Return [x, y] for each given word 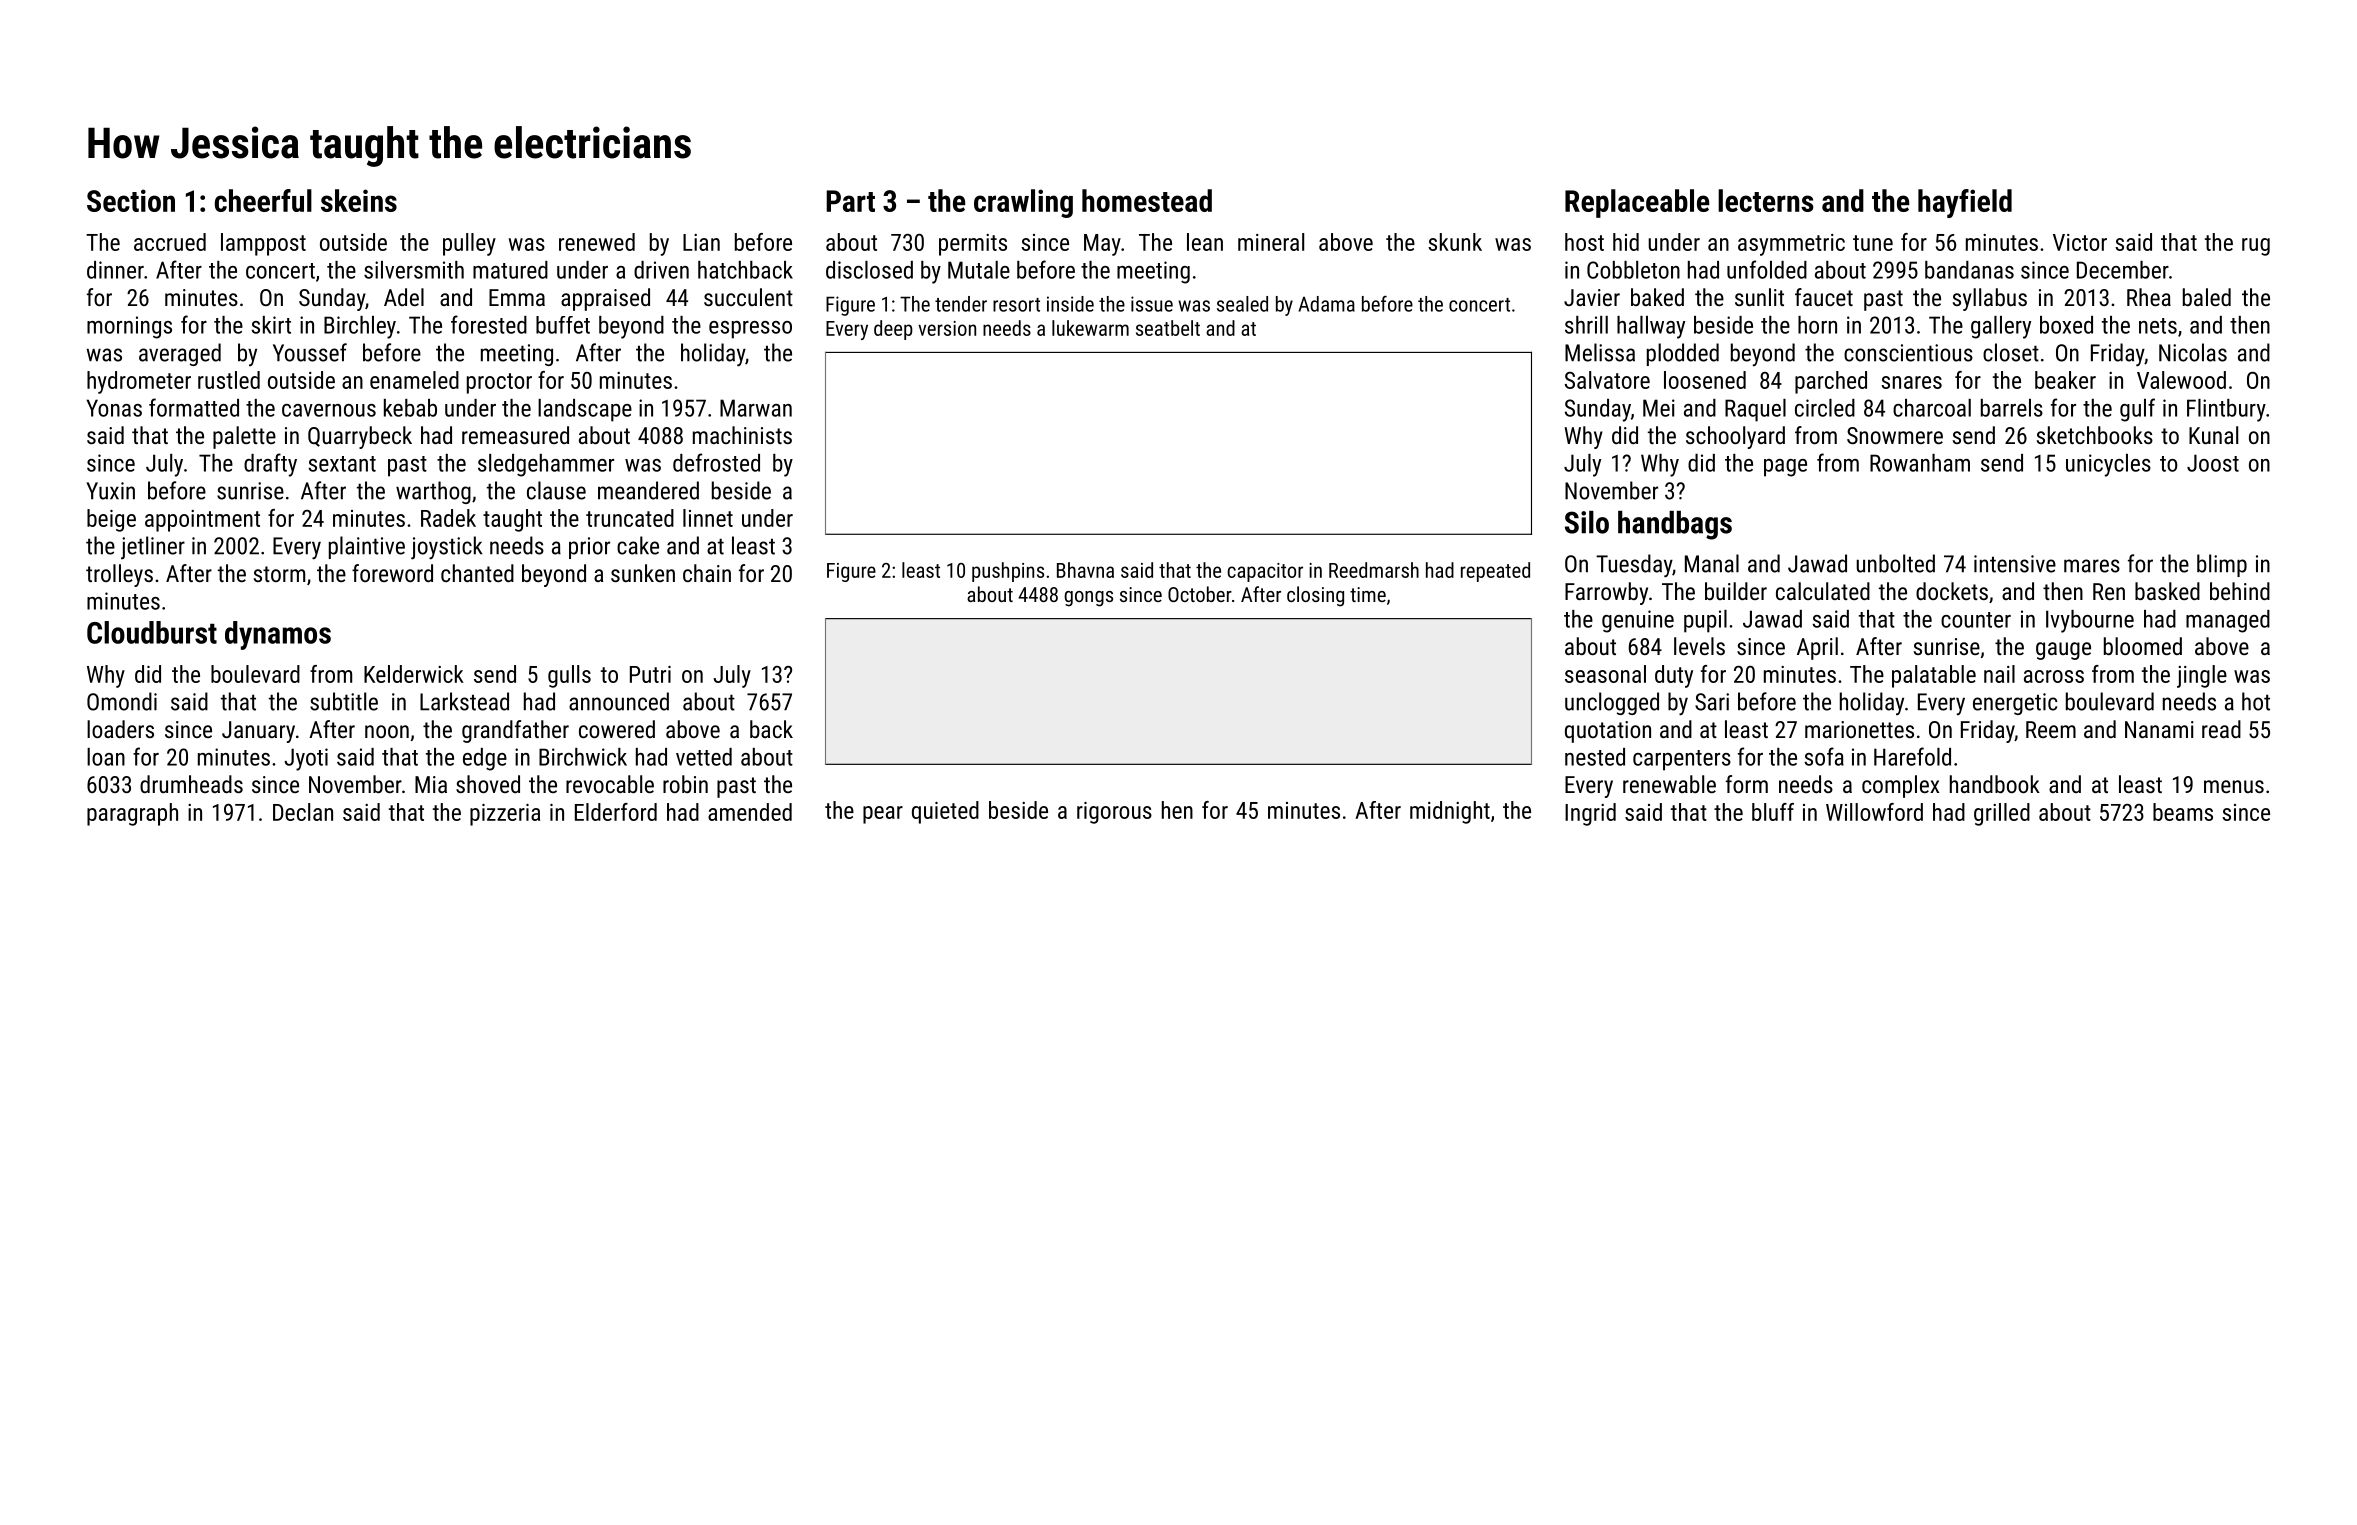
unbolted [1895, 563]
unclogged [1612, 703]
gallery [2001, 327]
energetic [2015, 704]
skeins [359, 200]
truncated [630, 518]
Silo [1587, 522]
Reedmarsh [1374, 570]
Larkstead [464, 701]
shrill [1586, 325]
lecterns [1766, 200]
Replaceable [1637, 203]
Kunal [2213, 435]
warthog [433, 492]
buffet [563, 325]
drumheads [191, 784]
